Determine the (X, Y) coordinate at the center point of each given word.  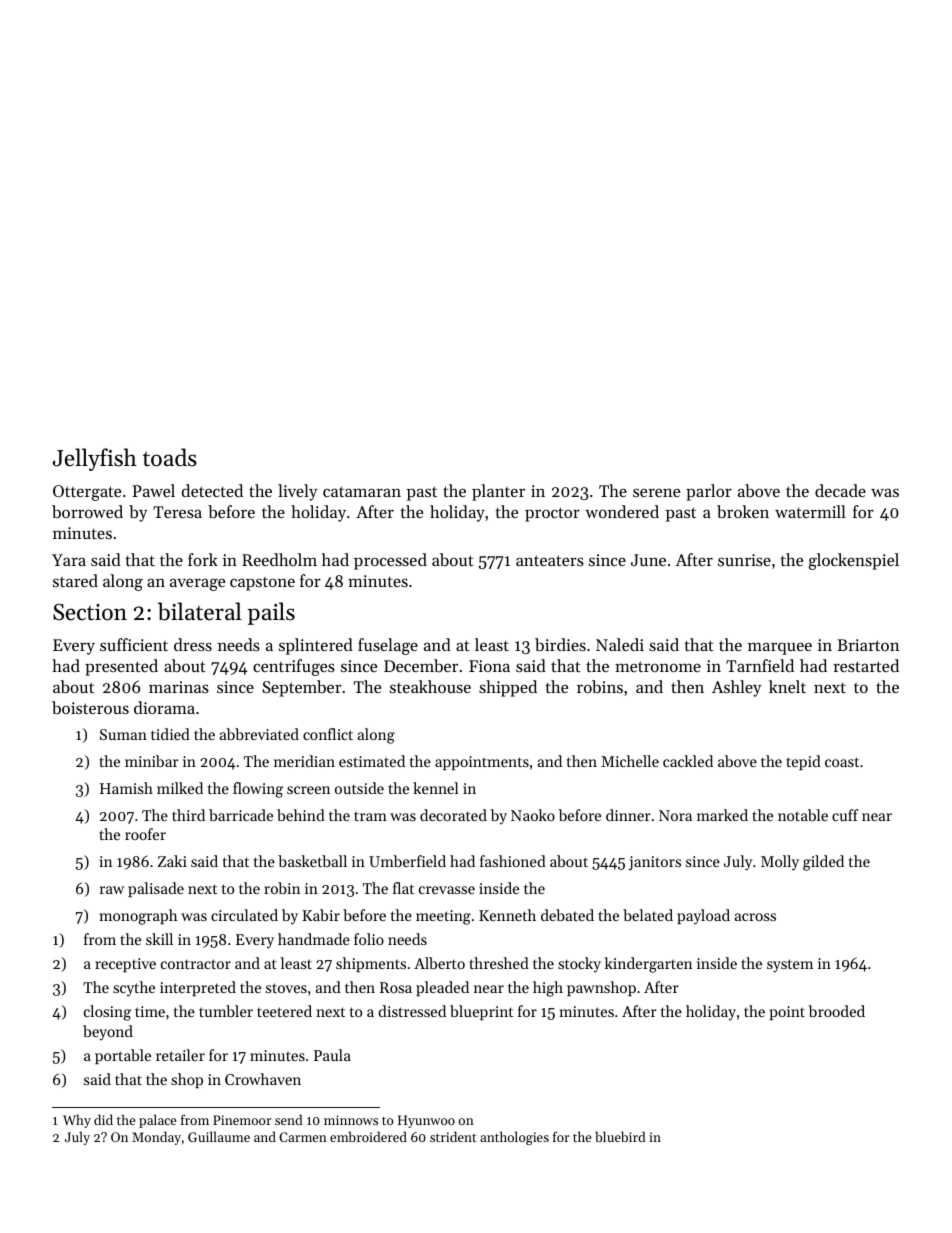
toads (170, 457)
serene (656, 492)
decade (840, 490)
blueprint (481, 1012)
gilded (823, 863)
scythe (134, 989)
